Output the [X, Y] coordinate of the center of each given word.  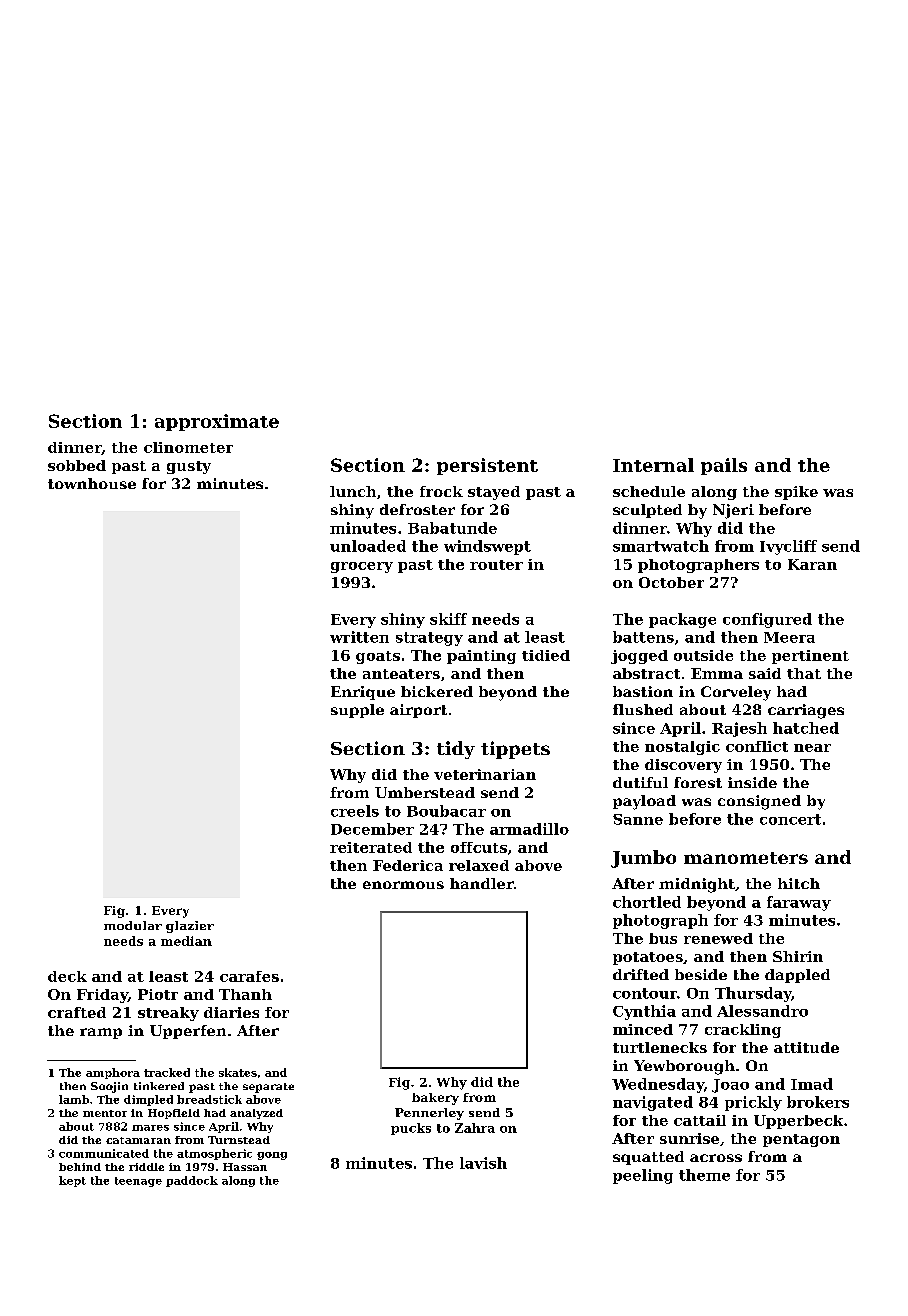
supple [357, 711]
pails [724, 466]
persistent [487, 466]
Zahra [475, 1128]
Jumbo [643, 859]
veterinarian [485, 774]
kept [72, 1181]
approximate [217, 422]
